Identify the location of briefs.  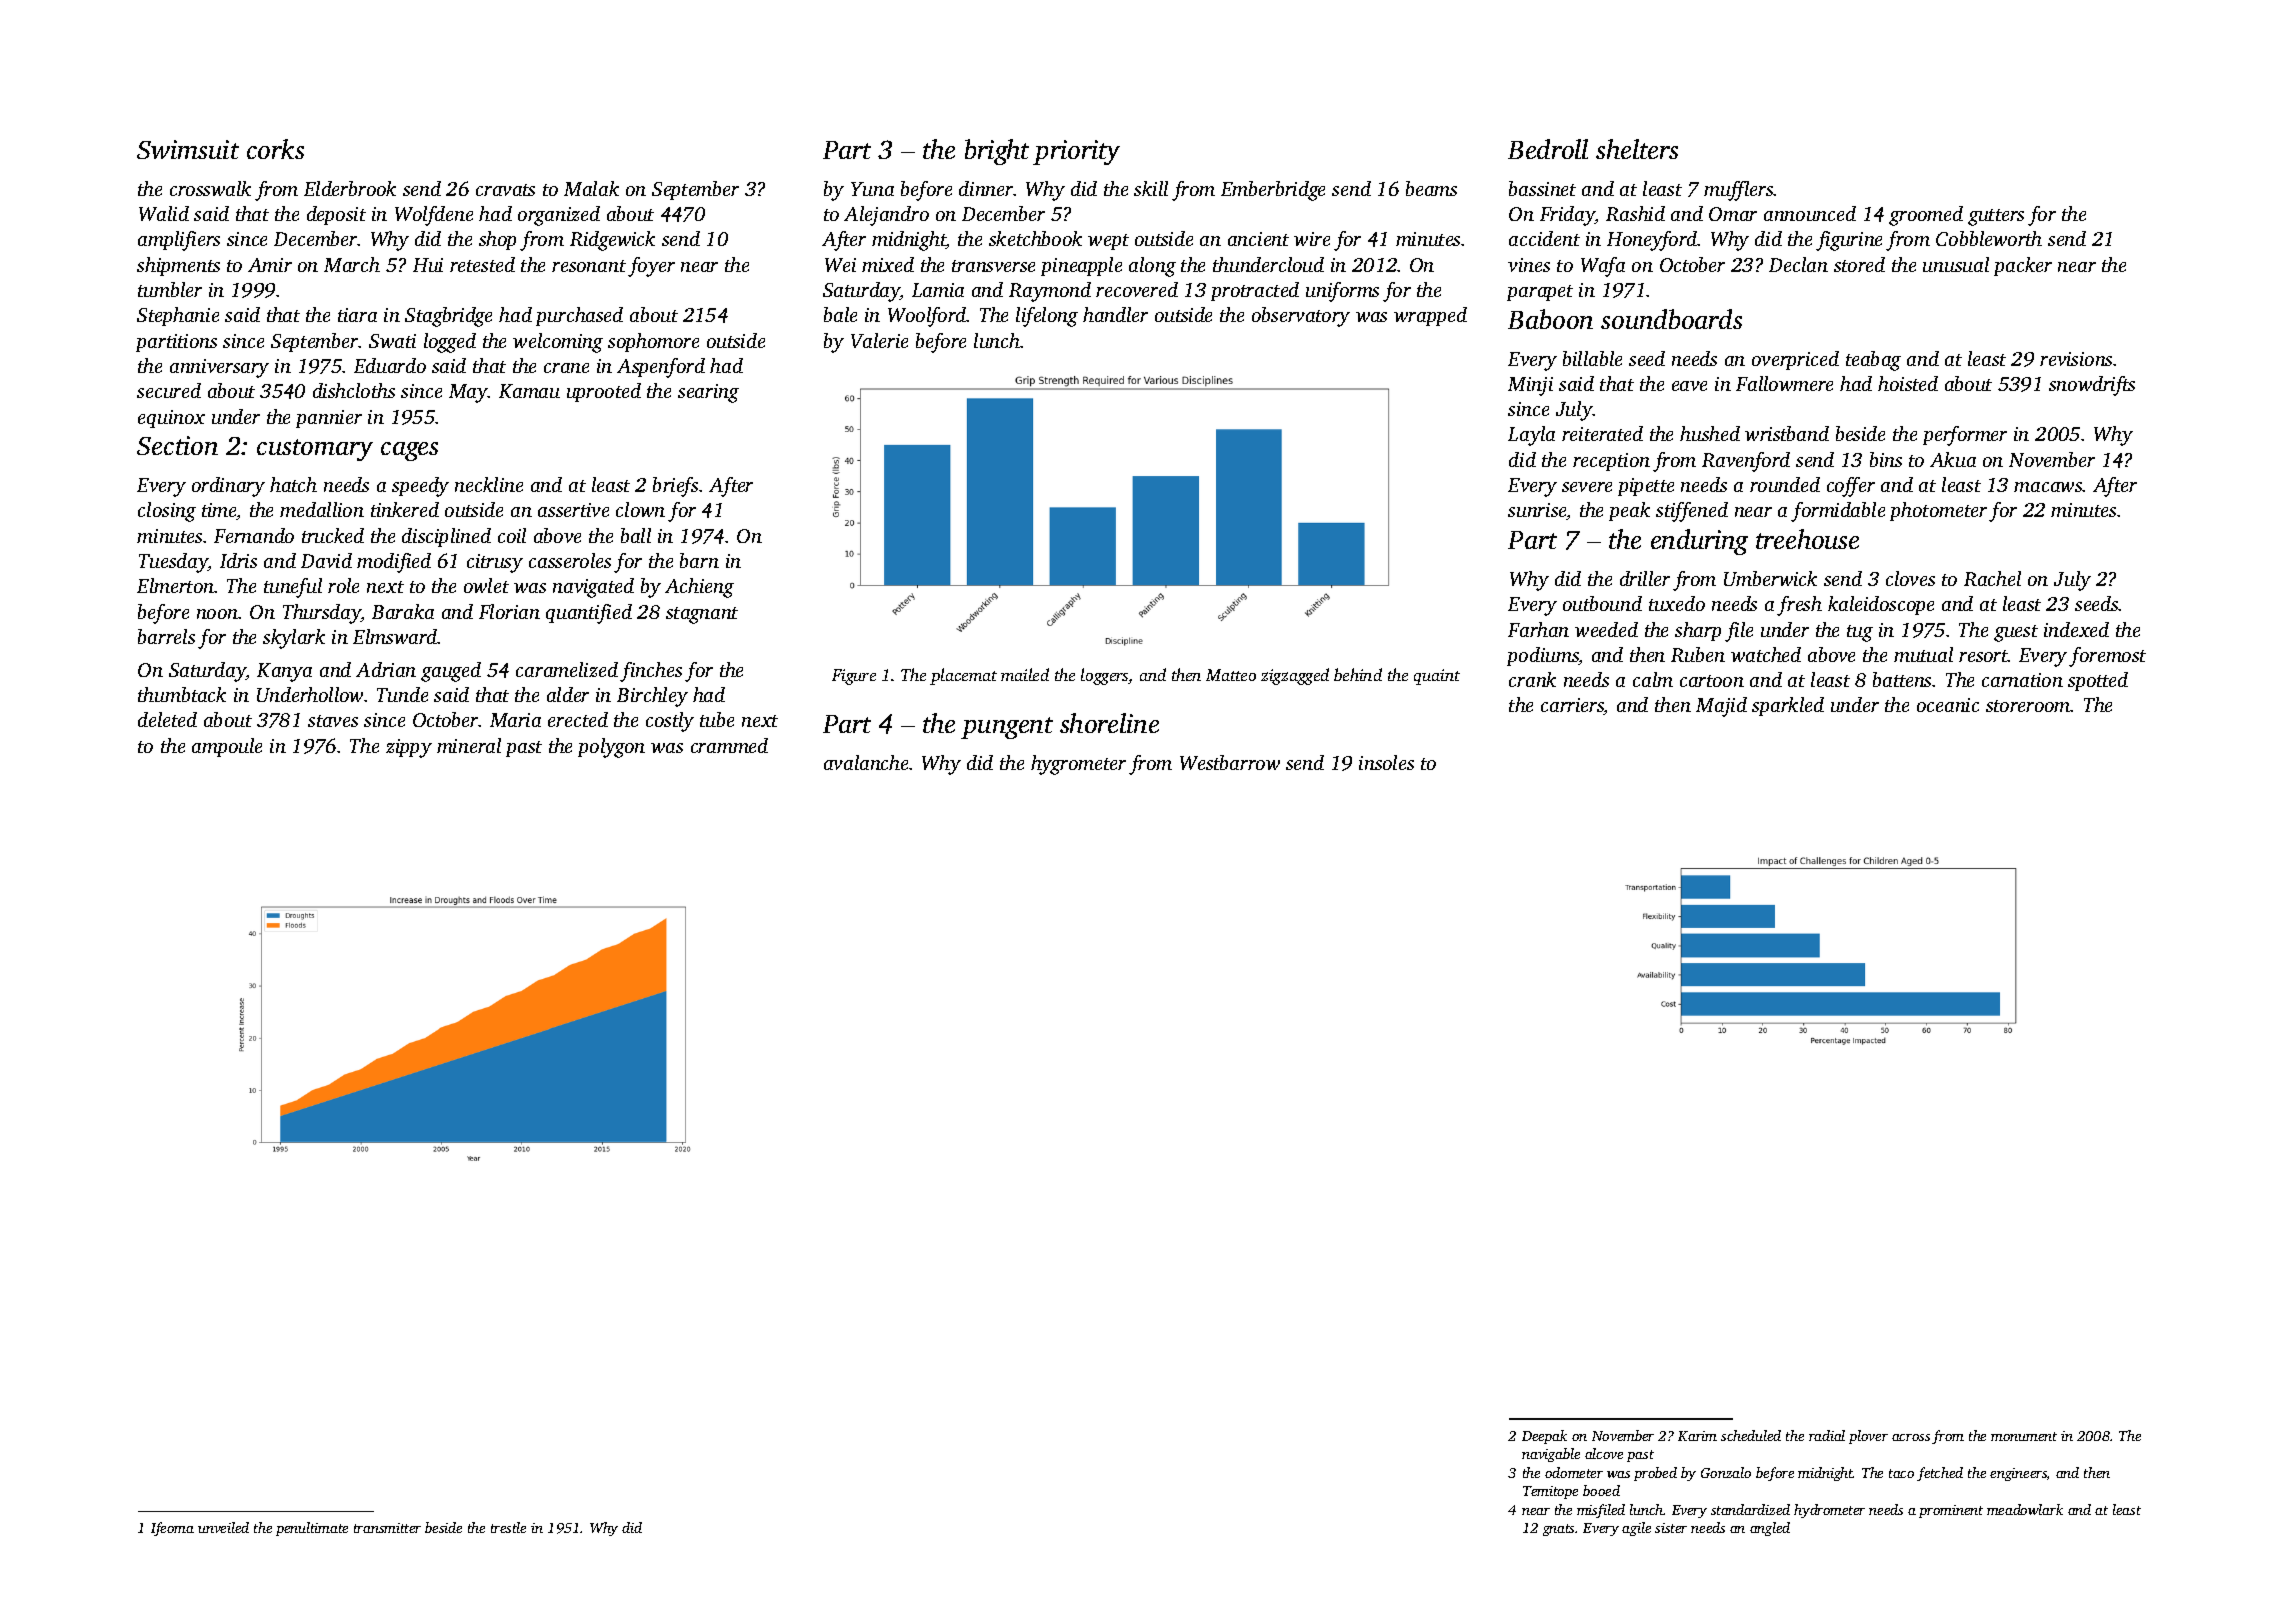
(675, 487).
